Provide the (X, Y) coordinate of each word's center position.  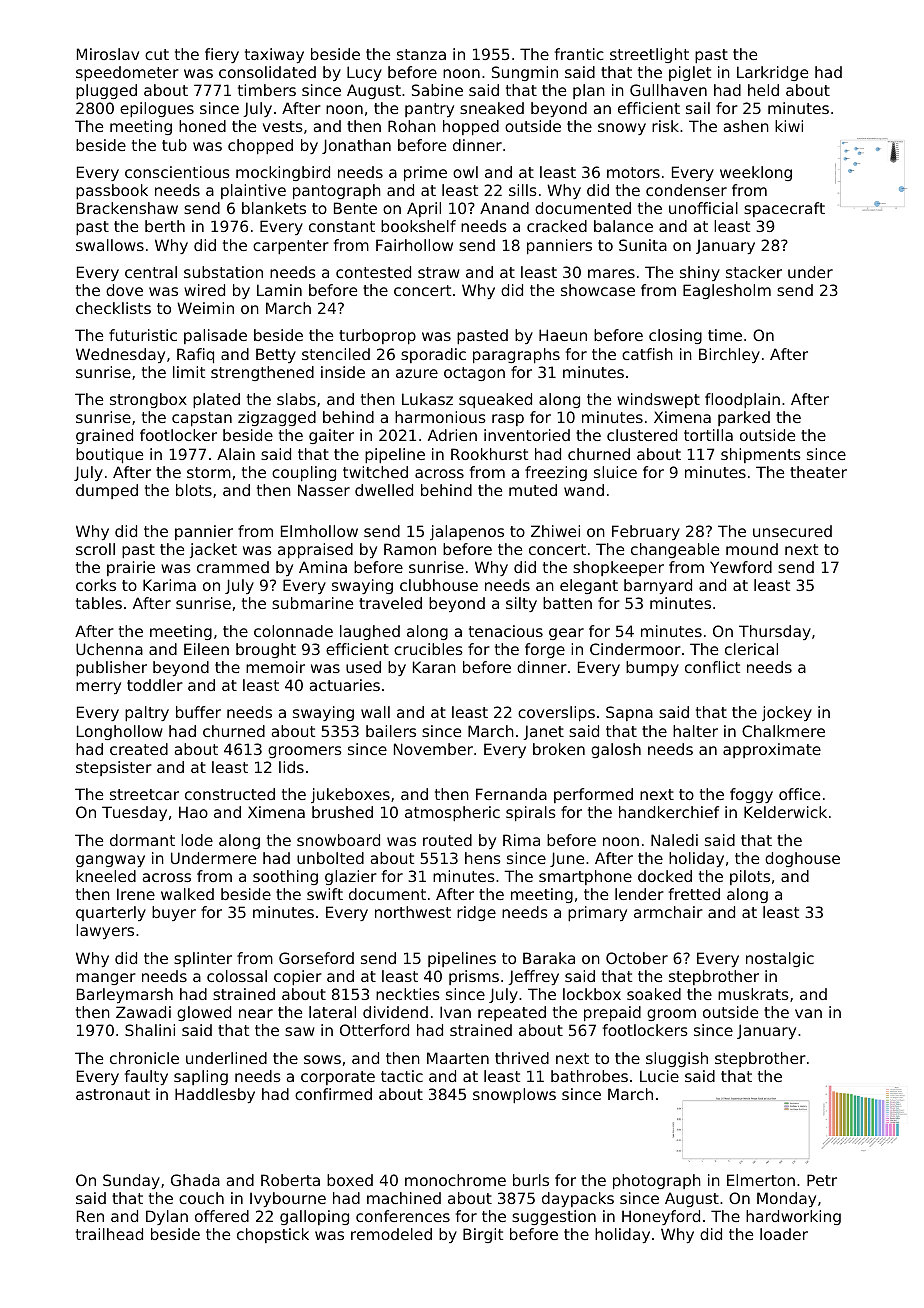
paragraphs (516, 355)
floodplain (742, 400)
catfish (647, 354)
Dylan (167, 1217)
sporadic (433, 355)
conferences (403, 1216)
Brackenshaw (127, 208)
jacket (213, 550)
